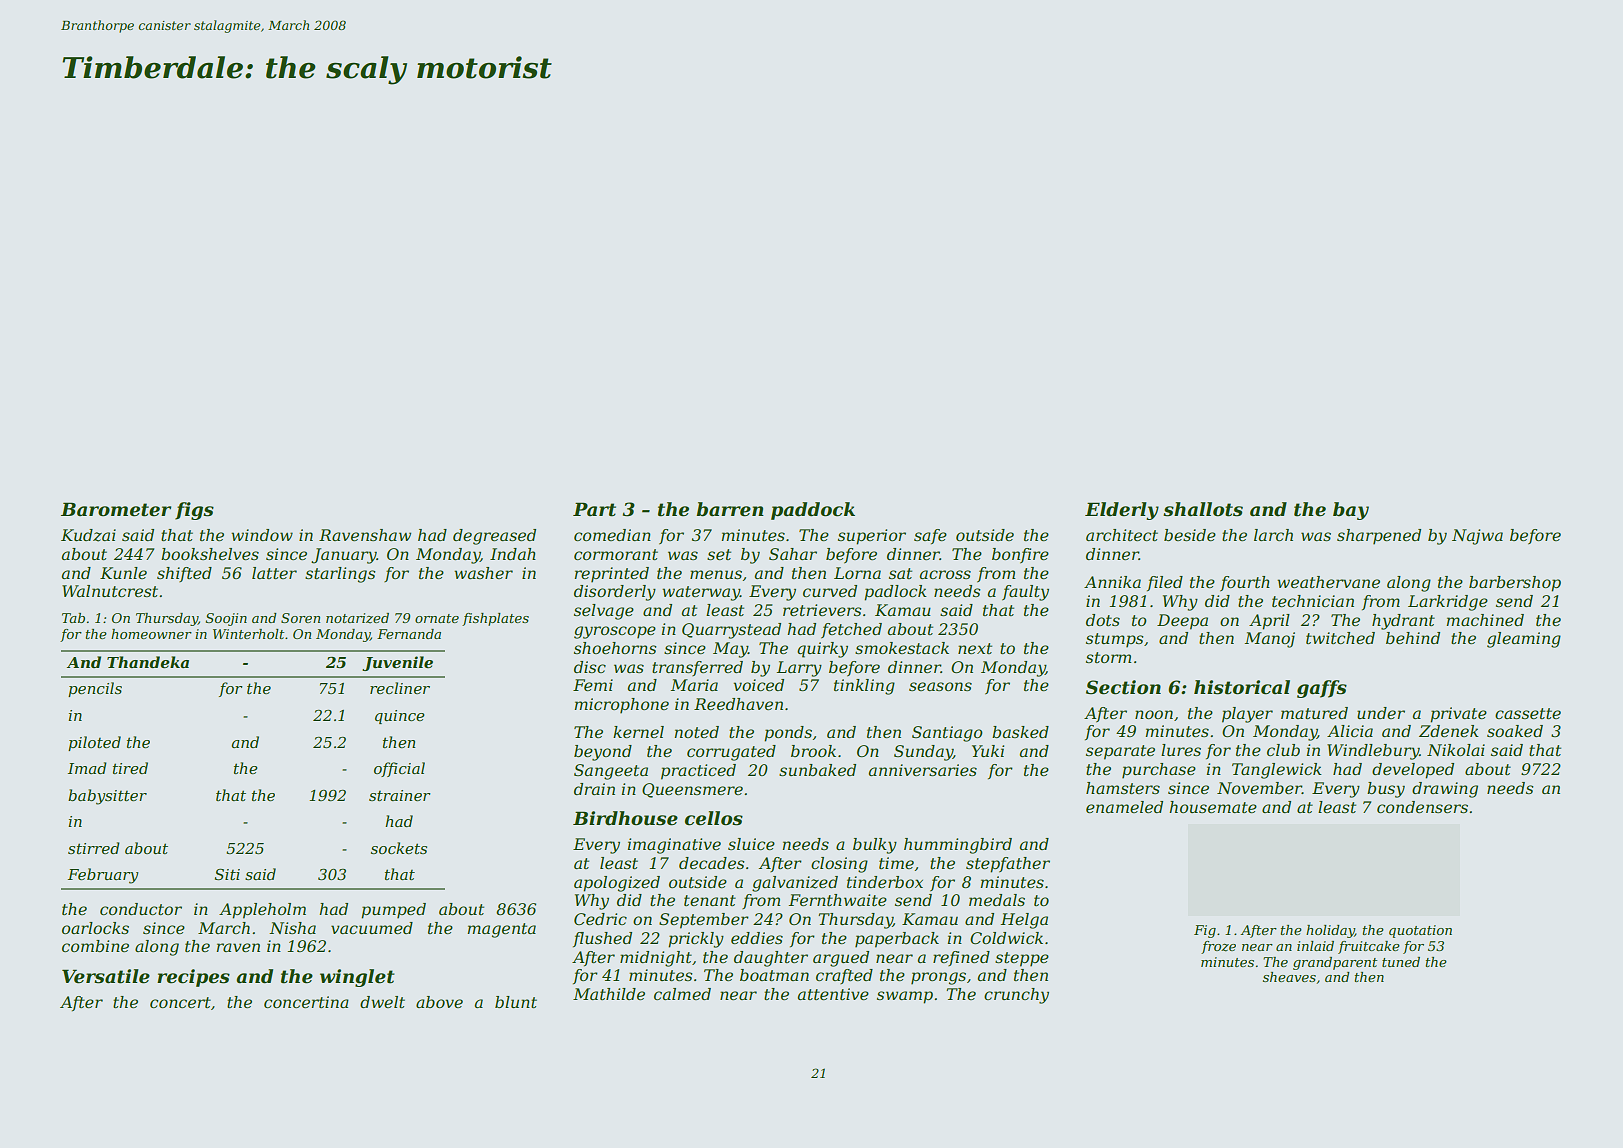 The width and height of the screenshot is (1623, 1148). I want to click on Versatile, so click(106, 976).
